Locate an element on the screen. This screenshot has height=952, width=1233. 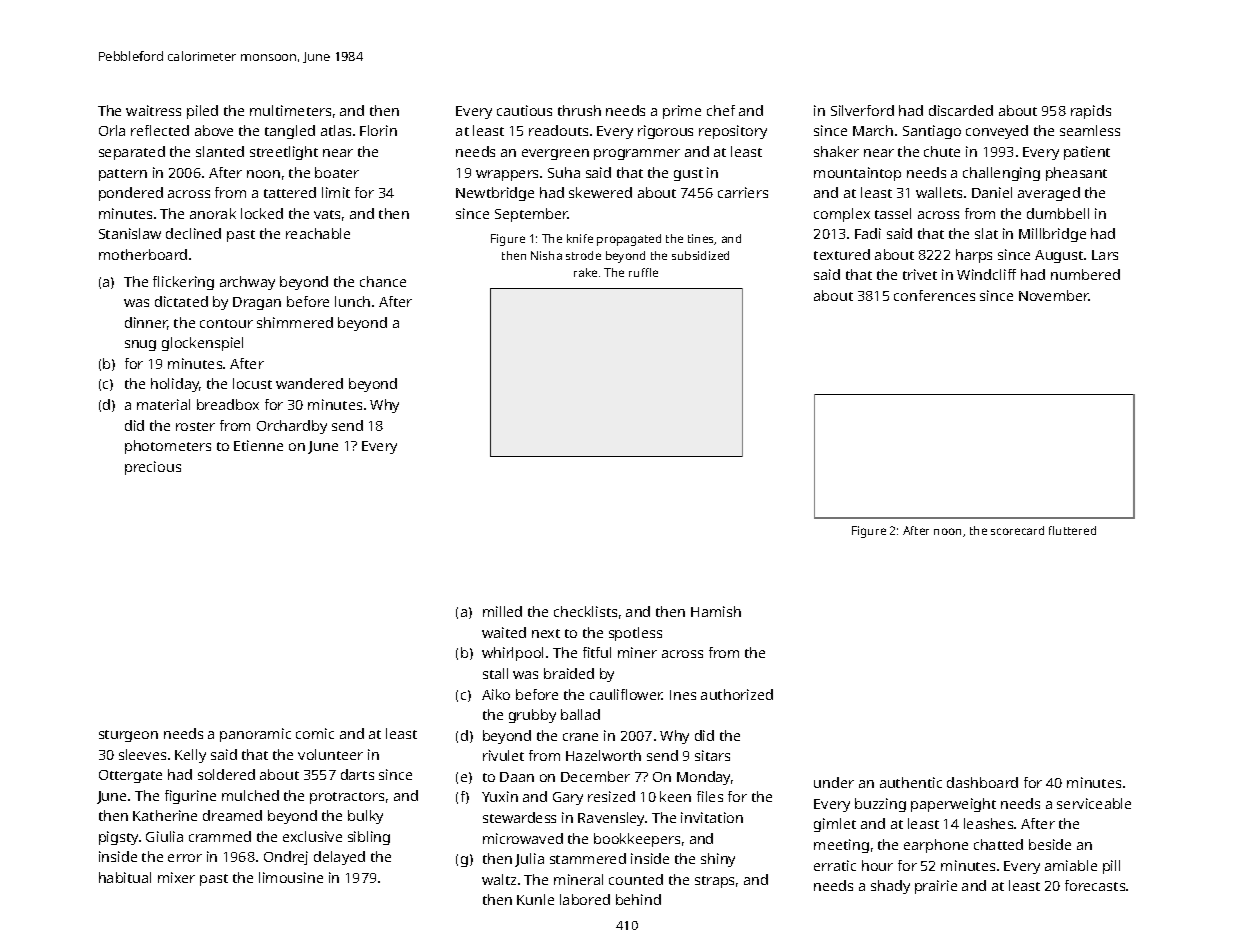
scorecard is located at coordinates (1017, 530).
